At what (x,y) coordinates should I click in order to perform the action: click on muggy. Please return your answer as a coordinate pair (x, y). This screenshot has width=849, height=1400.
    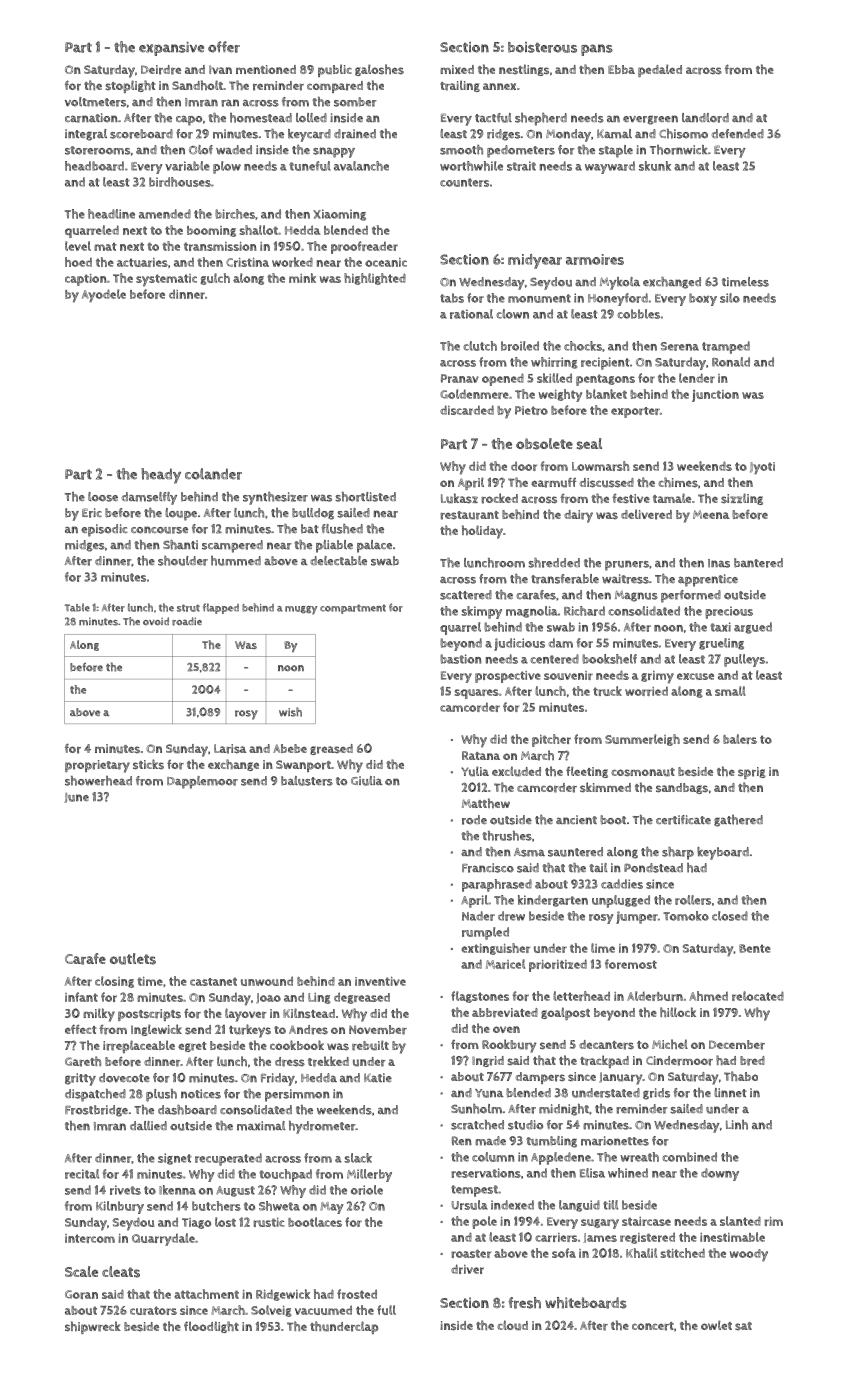
    Looking at the image, I should click on (301, 610).
